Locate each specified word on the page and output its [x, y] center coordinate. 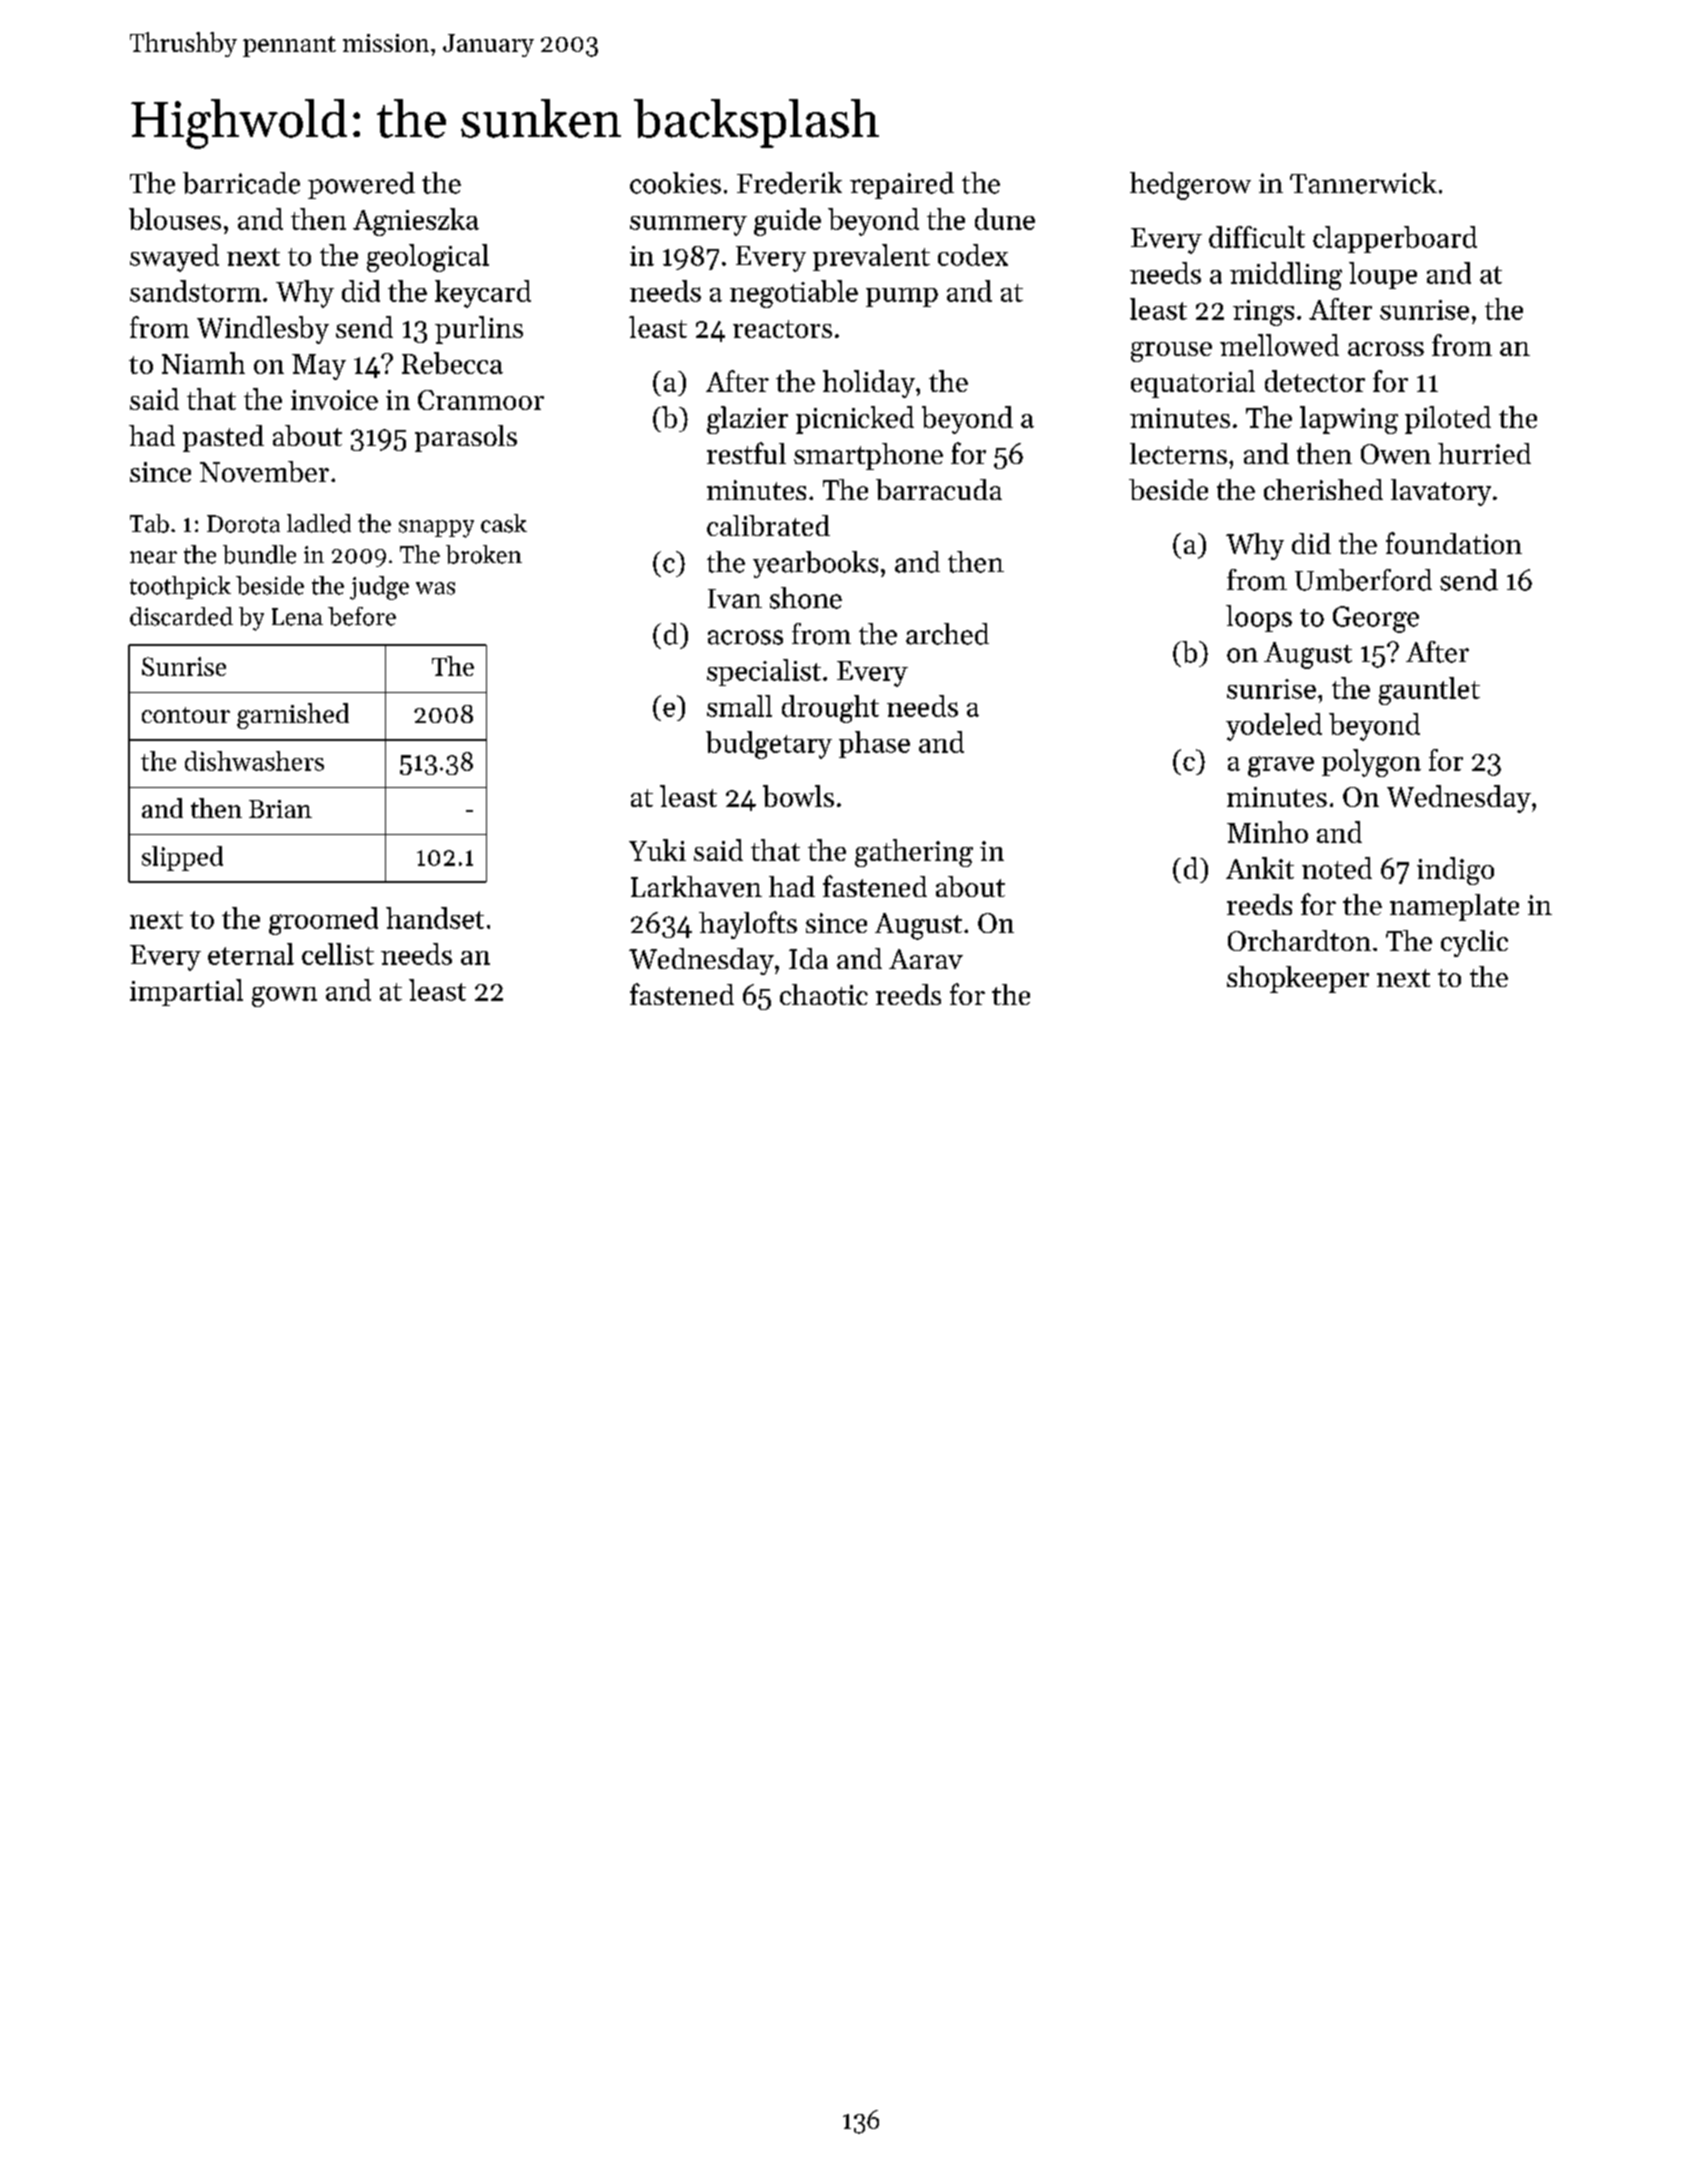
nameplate [1454, 907]
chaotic [824, 994]
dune [1005, 219]
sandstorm [195, 291]
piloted [1448, 420]
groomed [323, 921]
